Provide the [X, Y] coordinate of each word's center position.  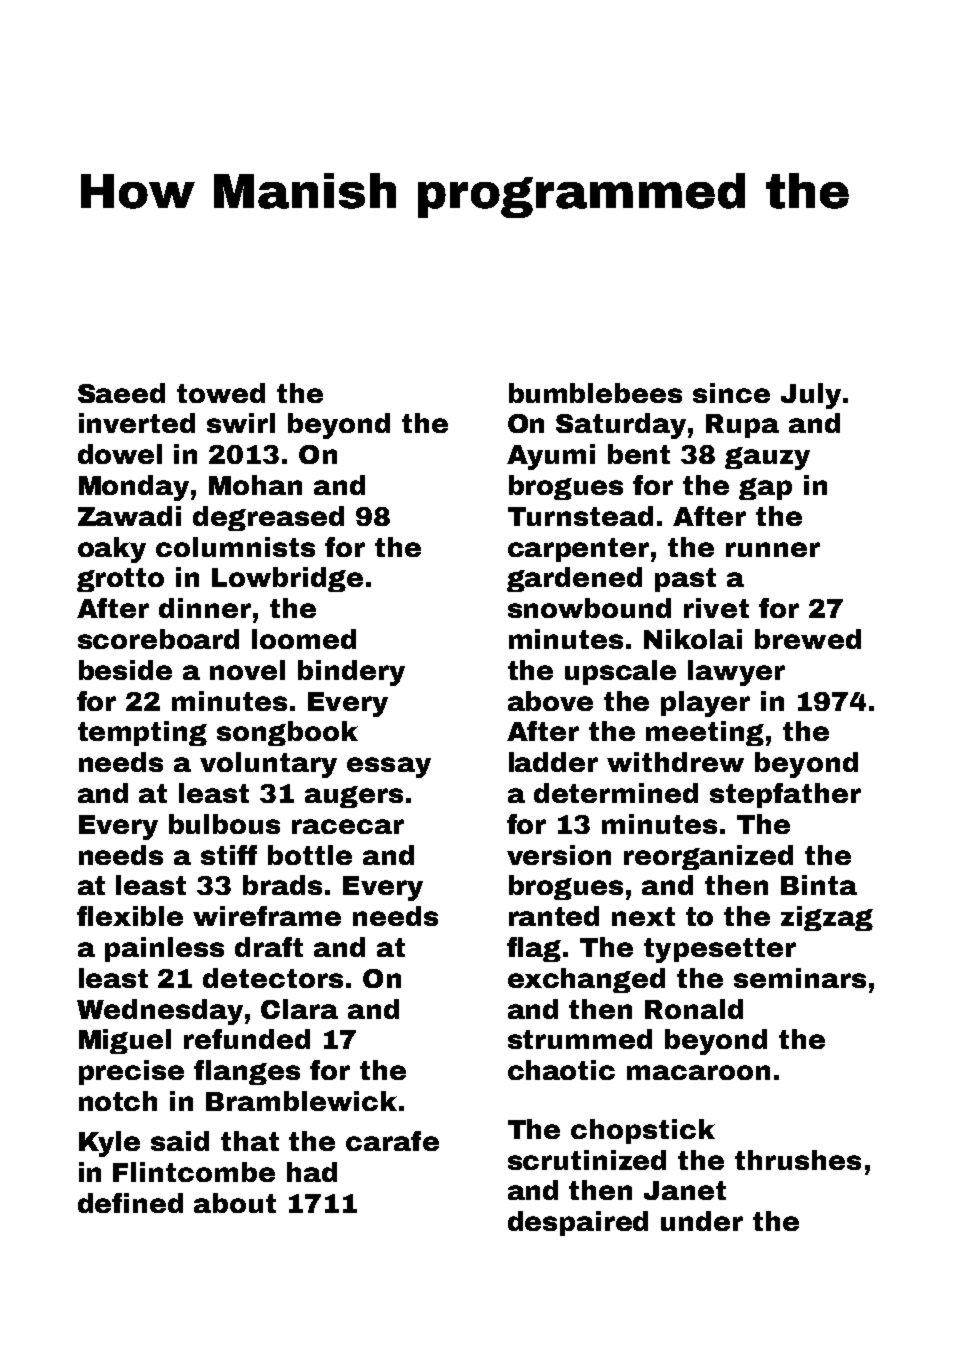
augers [354, 797]
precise [131, 1072]
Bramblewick [301, 1101]
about [235, 1203]
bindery [351, 673]
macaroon [698, 1072]
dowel [120, 454]
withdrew [675, 762]
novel [247, 670]
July [811, 396]
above [550, 701]
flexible [130, 916]
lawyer [736, 673]
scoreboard [158, 639]
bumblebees [595, 393]
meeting [705, 733]
